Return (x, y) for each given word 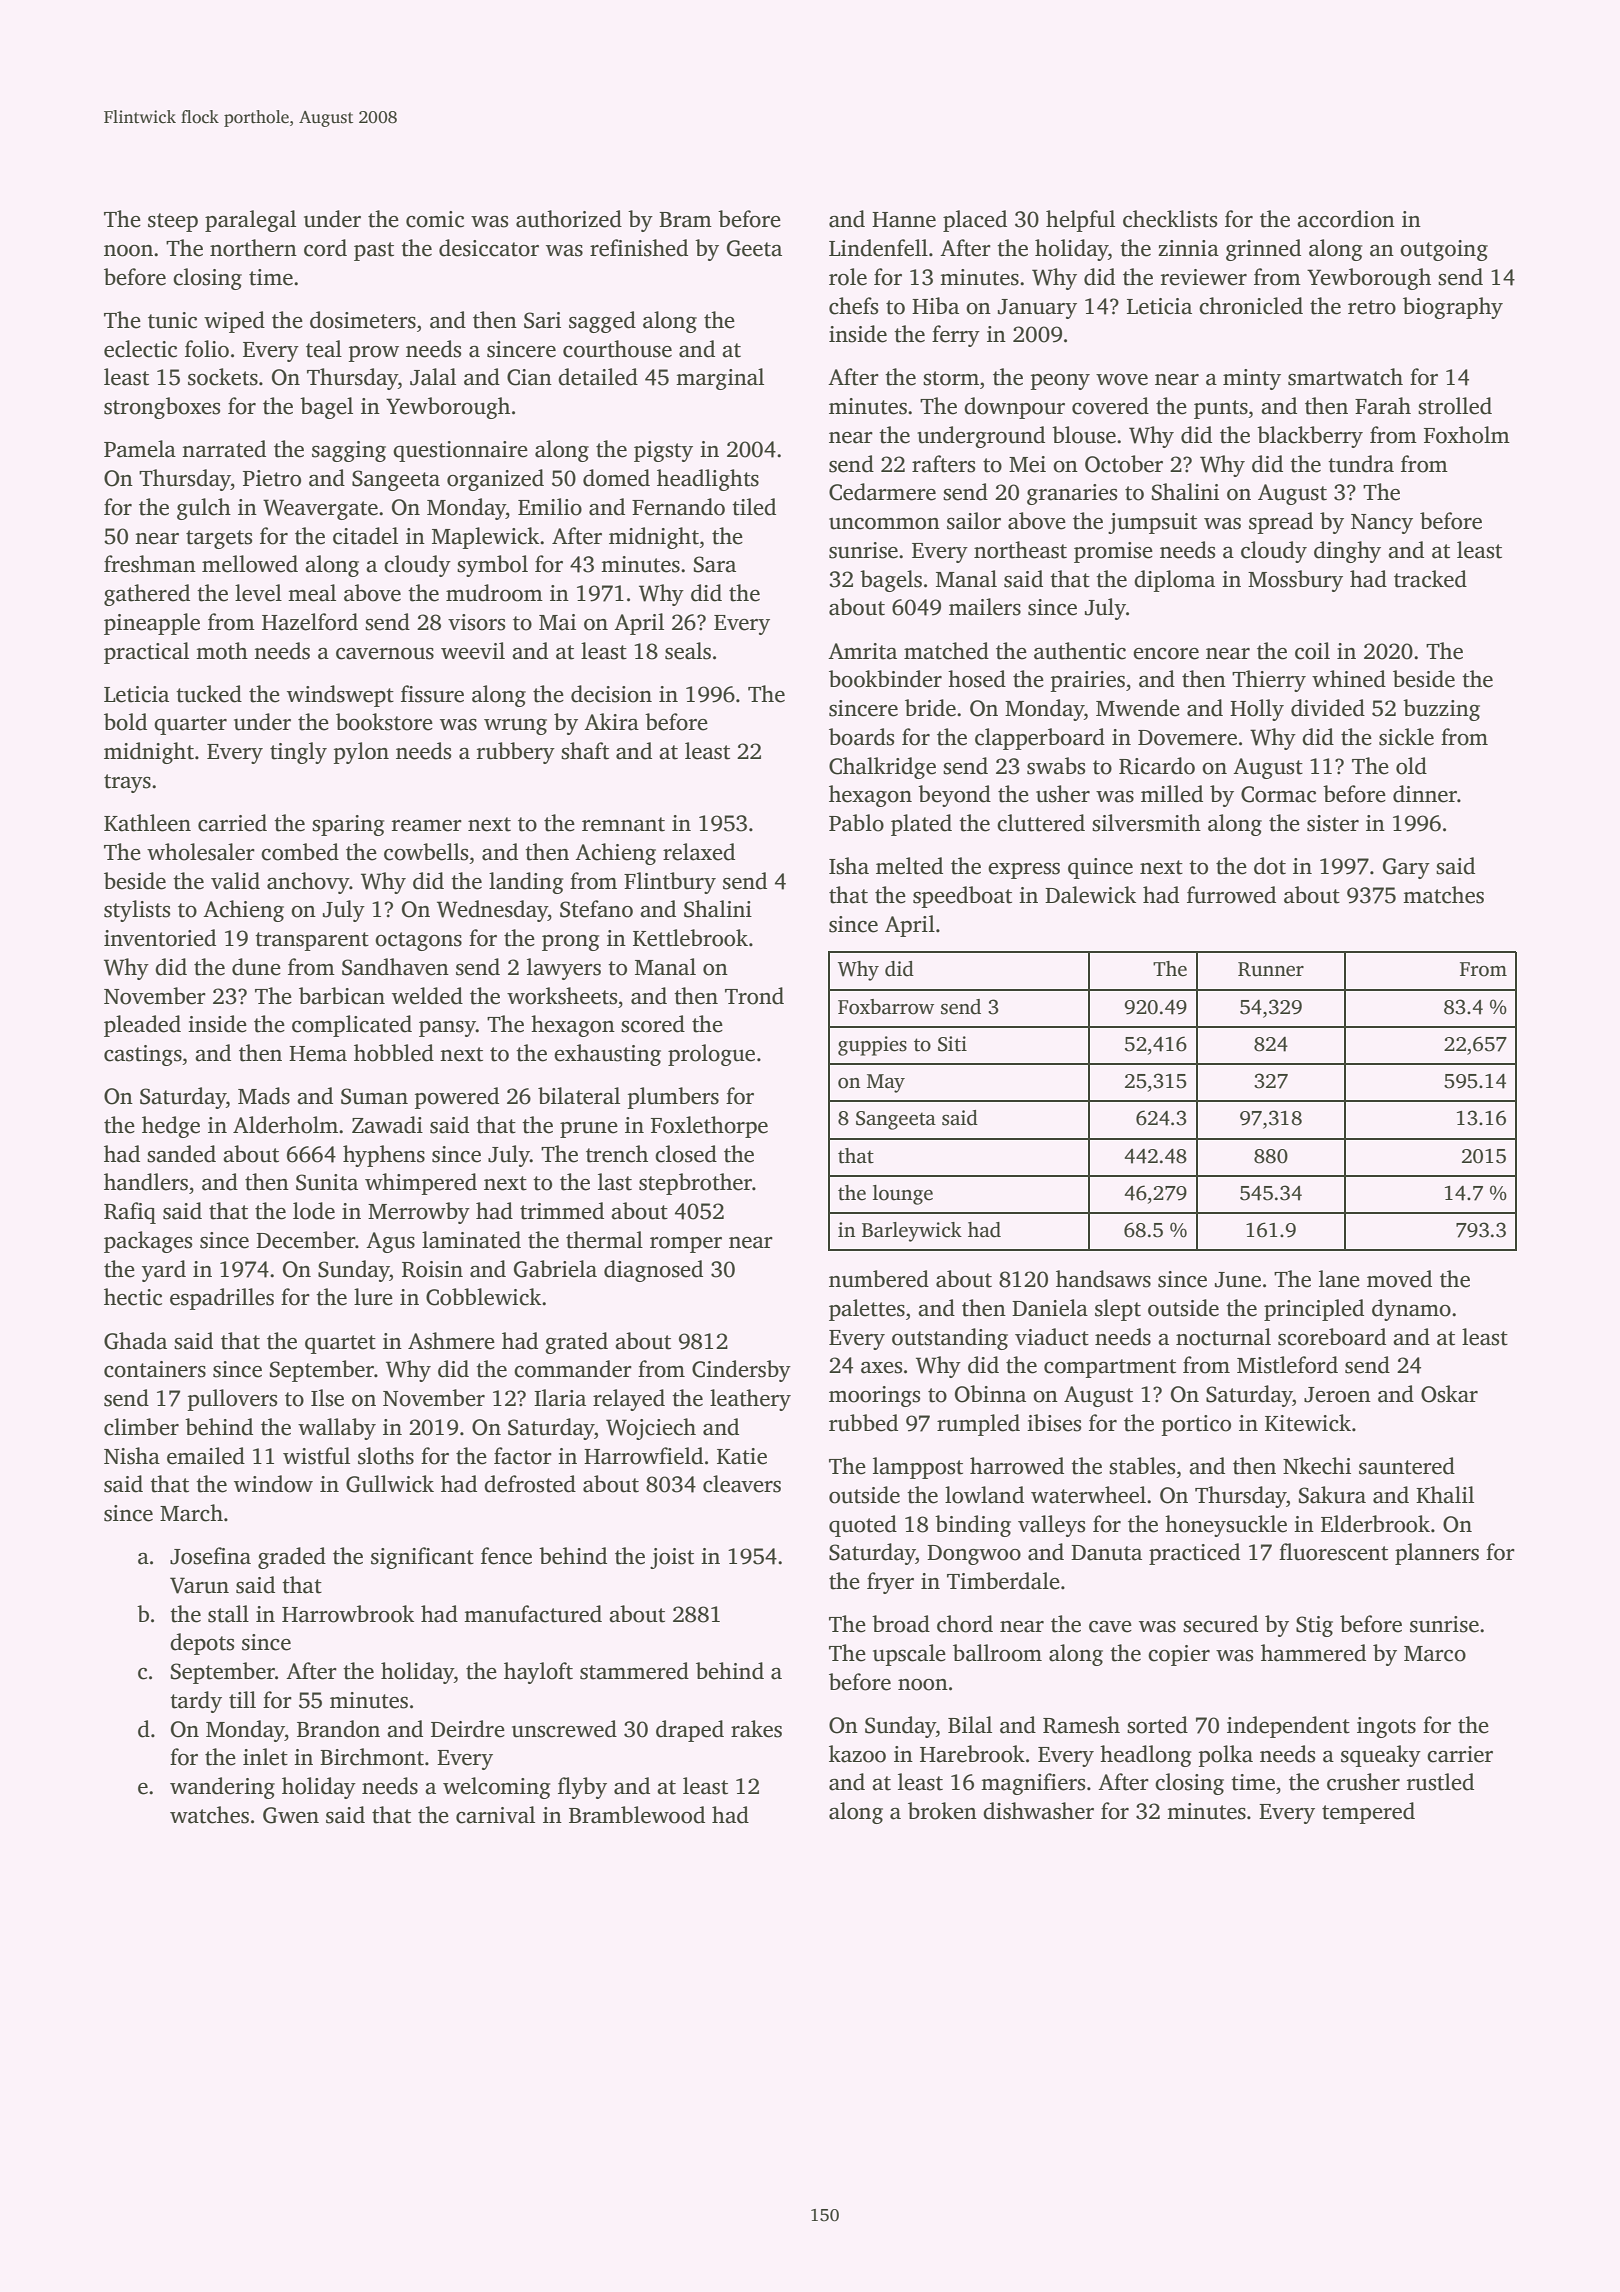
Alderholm (285, 1125)
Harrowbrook (348, 1614)
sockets (223, 377)
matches (1443, 895)
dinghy (1347, 552)
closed (686, 1154)
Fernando (678, 507)
